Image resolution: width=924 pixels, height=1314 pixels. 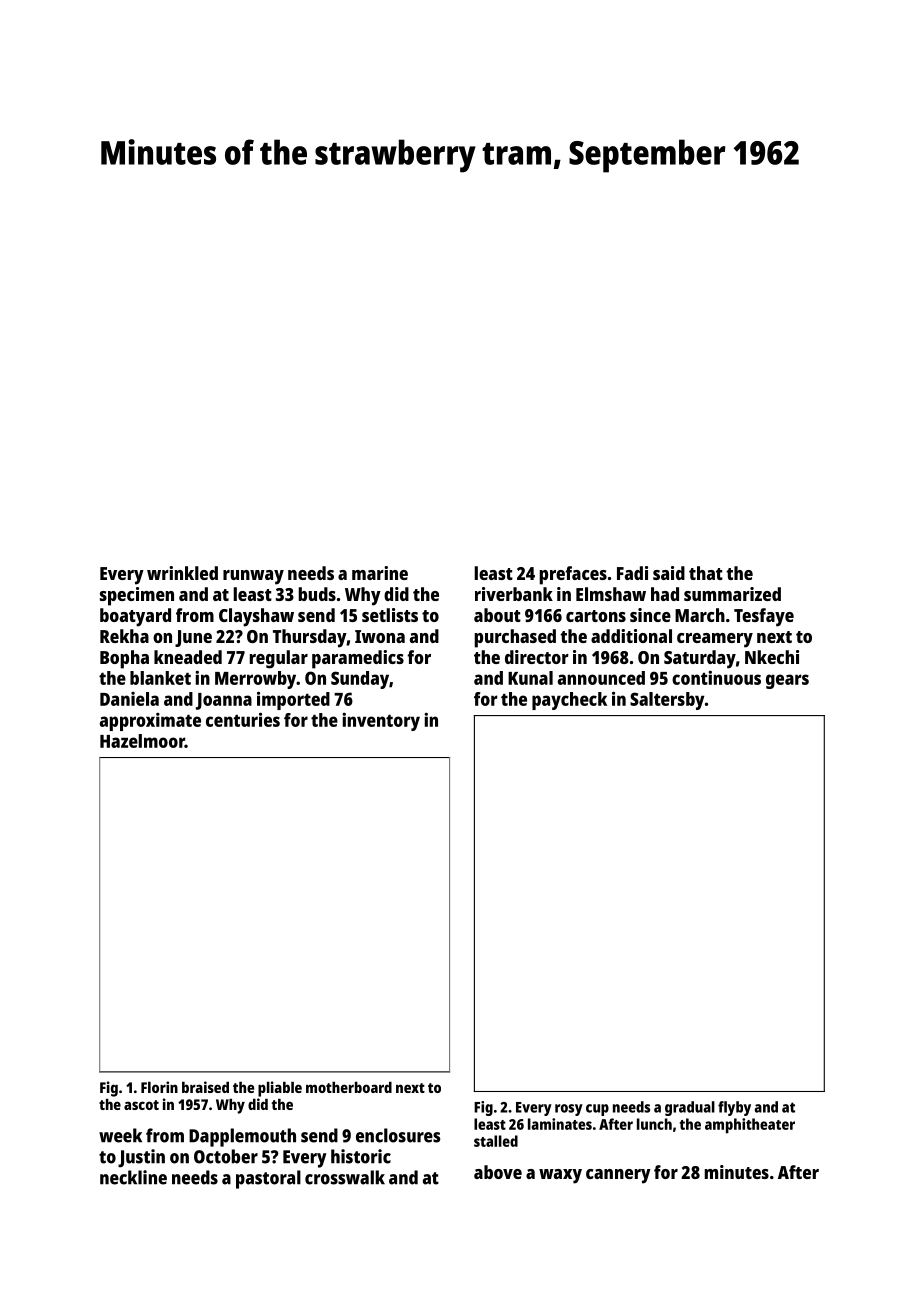 What do you see at coordinates (706, 573) in the screenshot?
I see `that` at bounding box center [706, 573].
